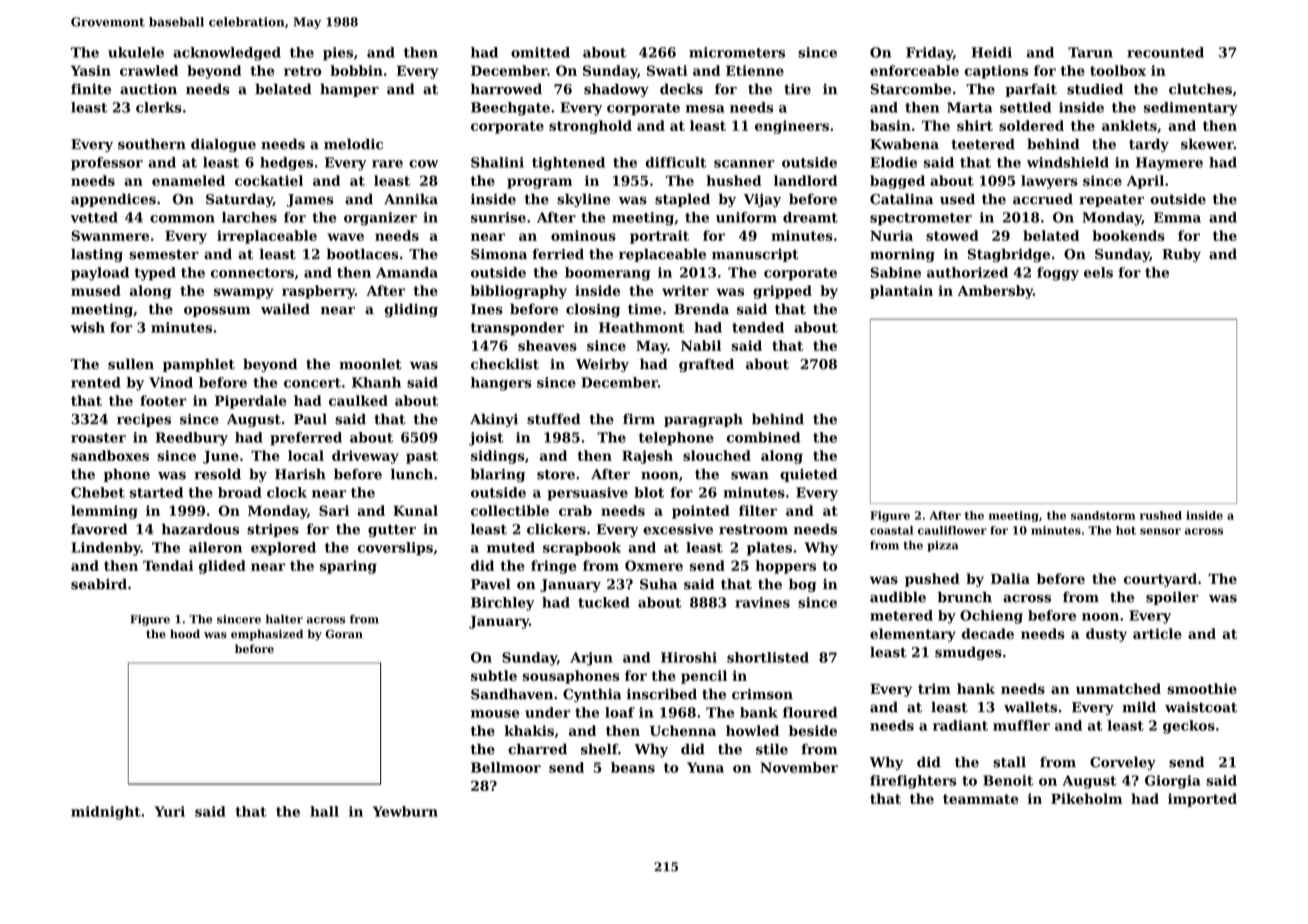  Describe the element at coordinates (705, 109) in the document. I see `mesa` at that location.
